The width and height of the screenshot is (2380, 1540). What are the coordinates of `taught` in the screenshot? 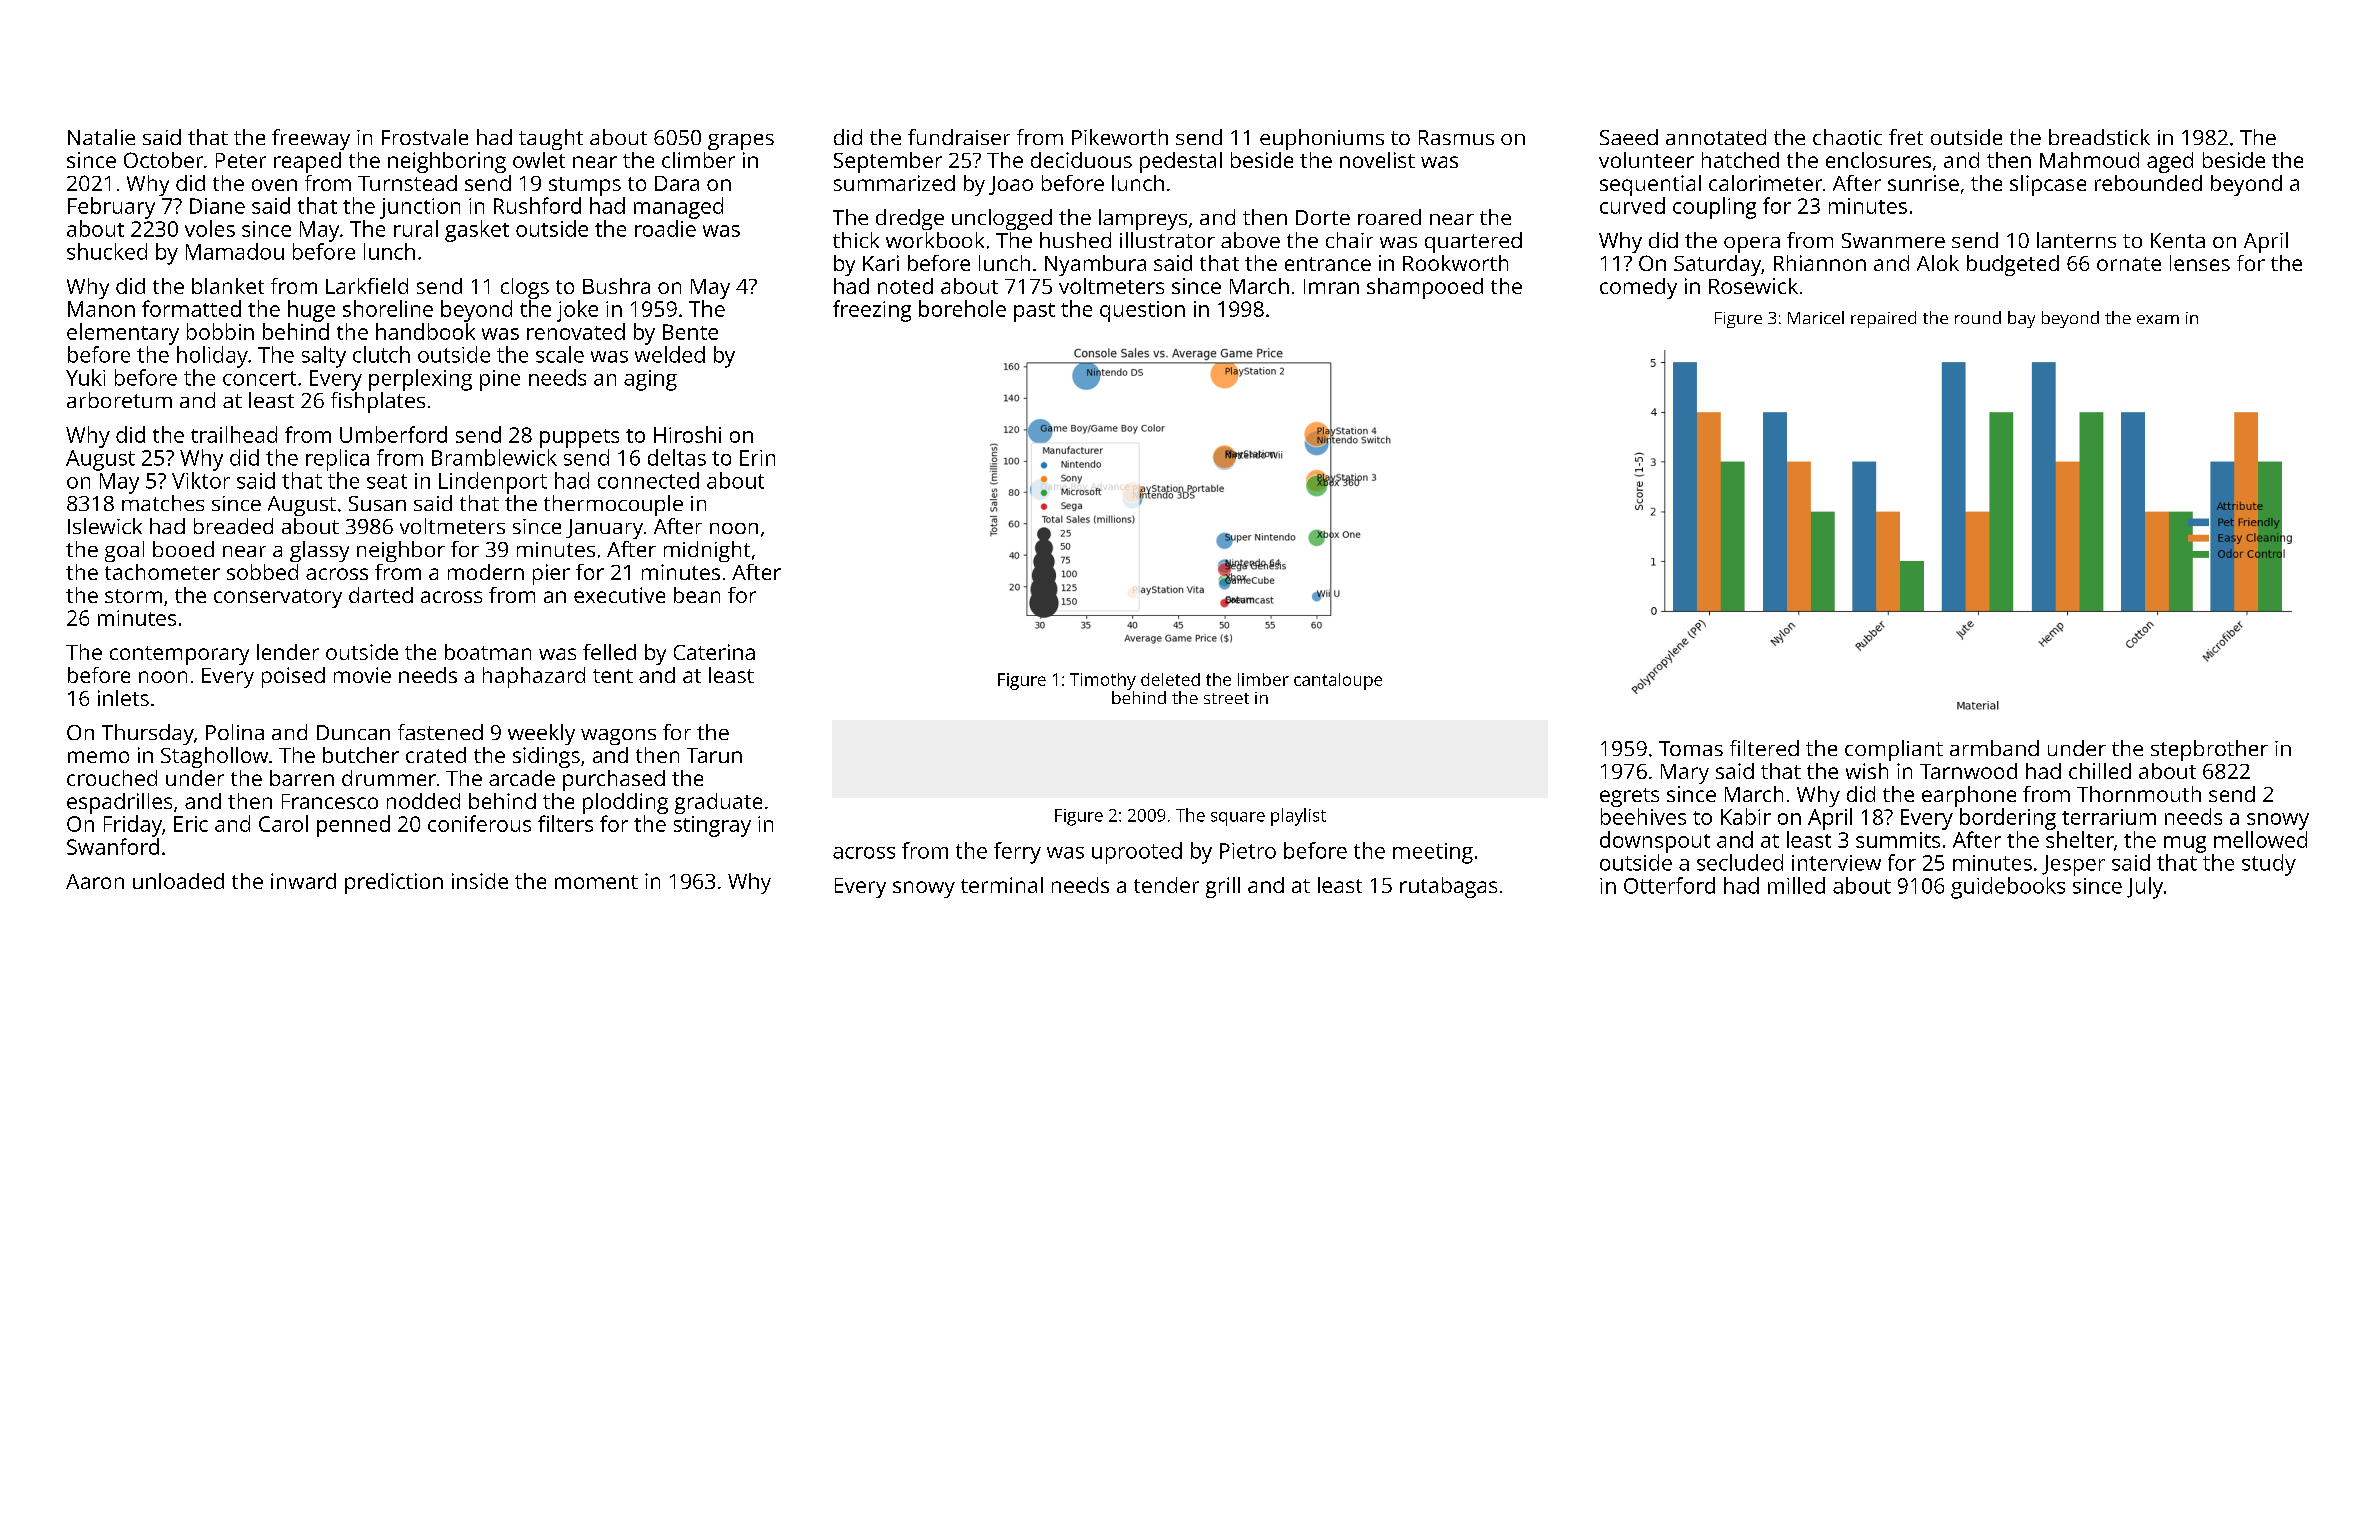 It's located at (551, 139).
